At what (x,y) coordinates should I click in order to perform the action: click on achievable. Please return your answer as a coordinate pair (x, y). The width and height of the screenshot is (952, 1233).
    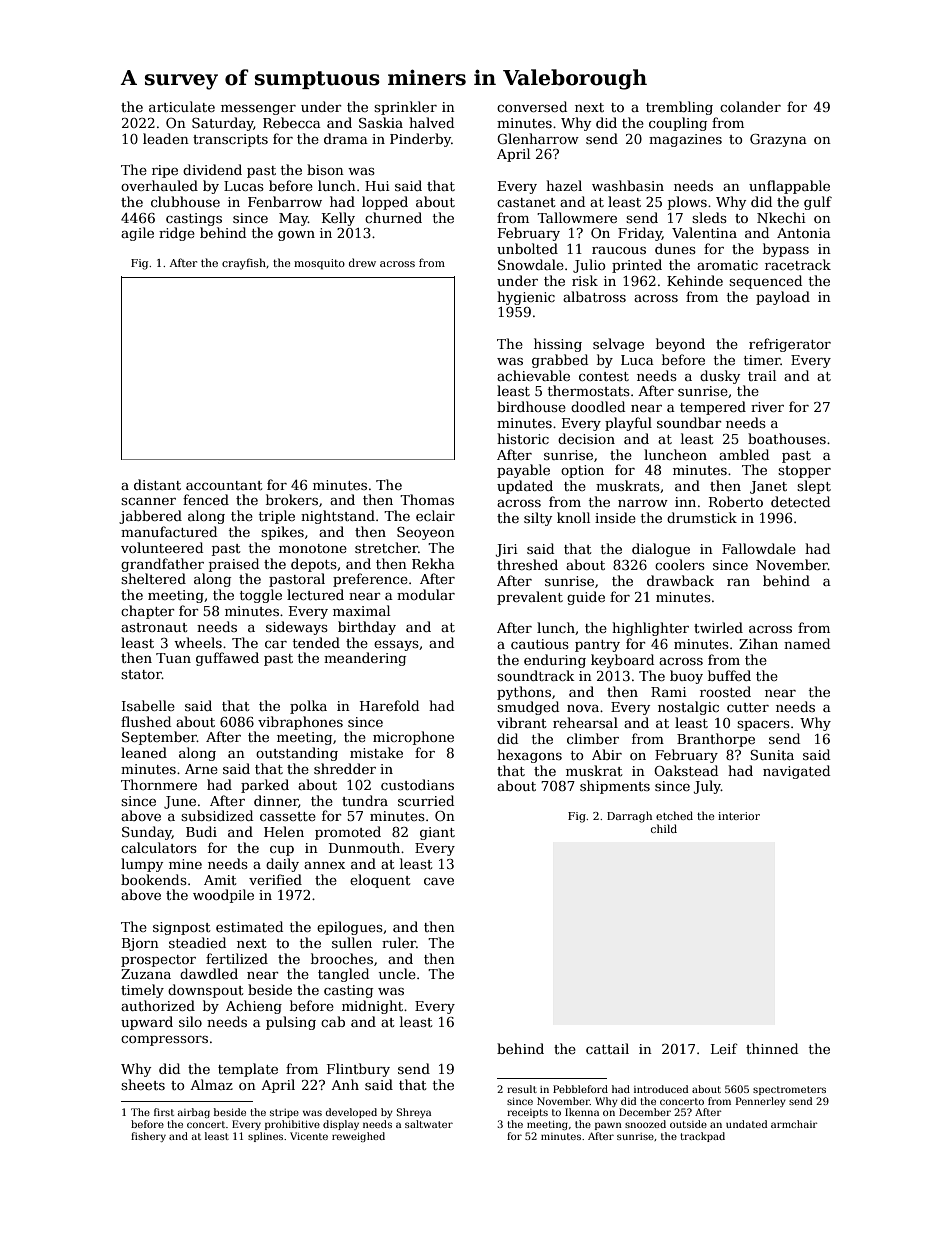
    Looking at the image, I should click on (533, 375).
